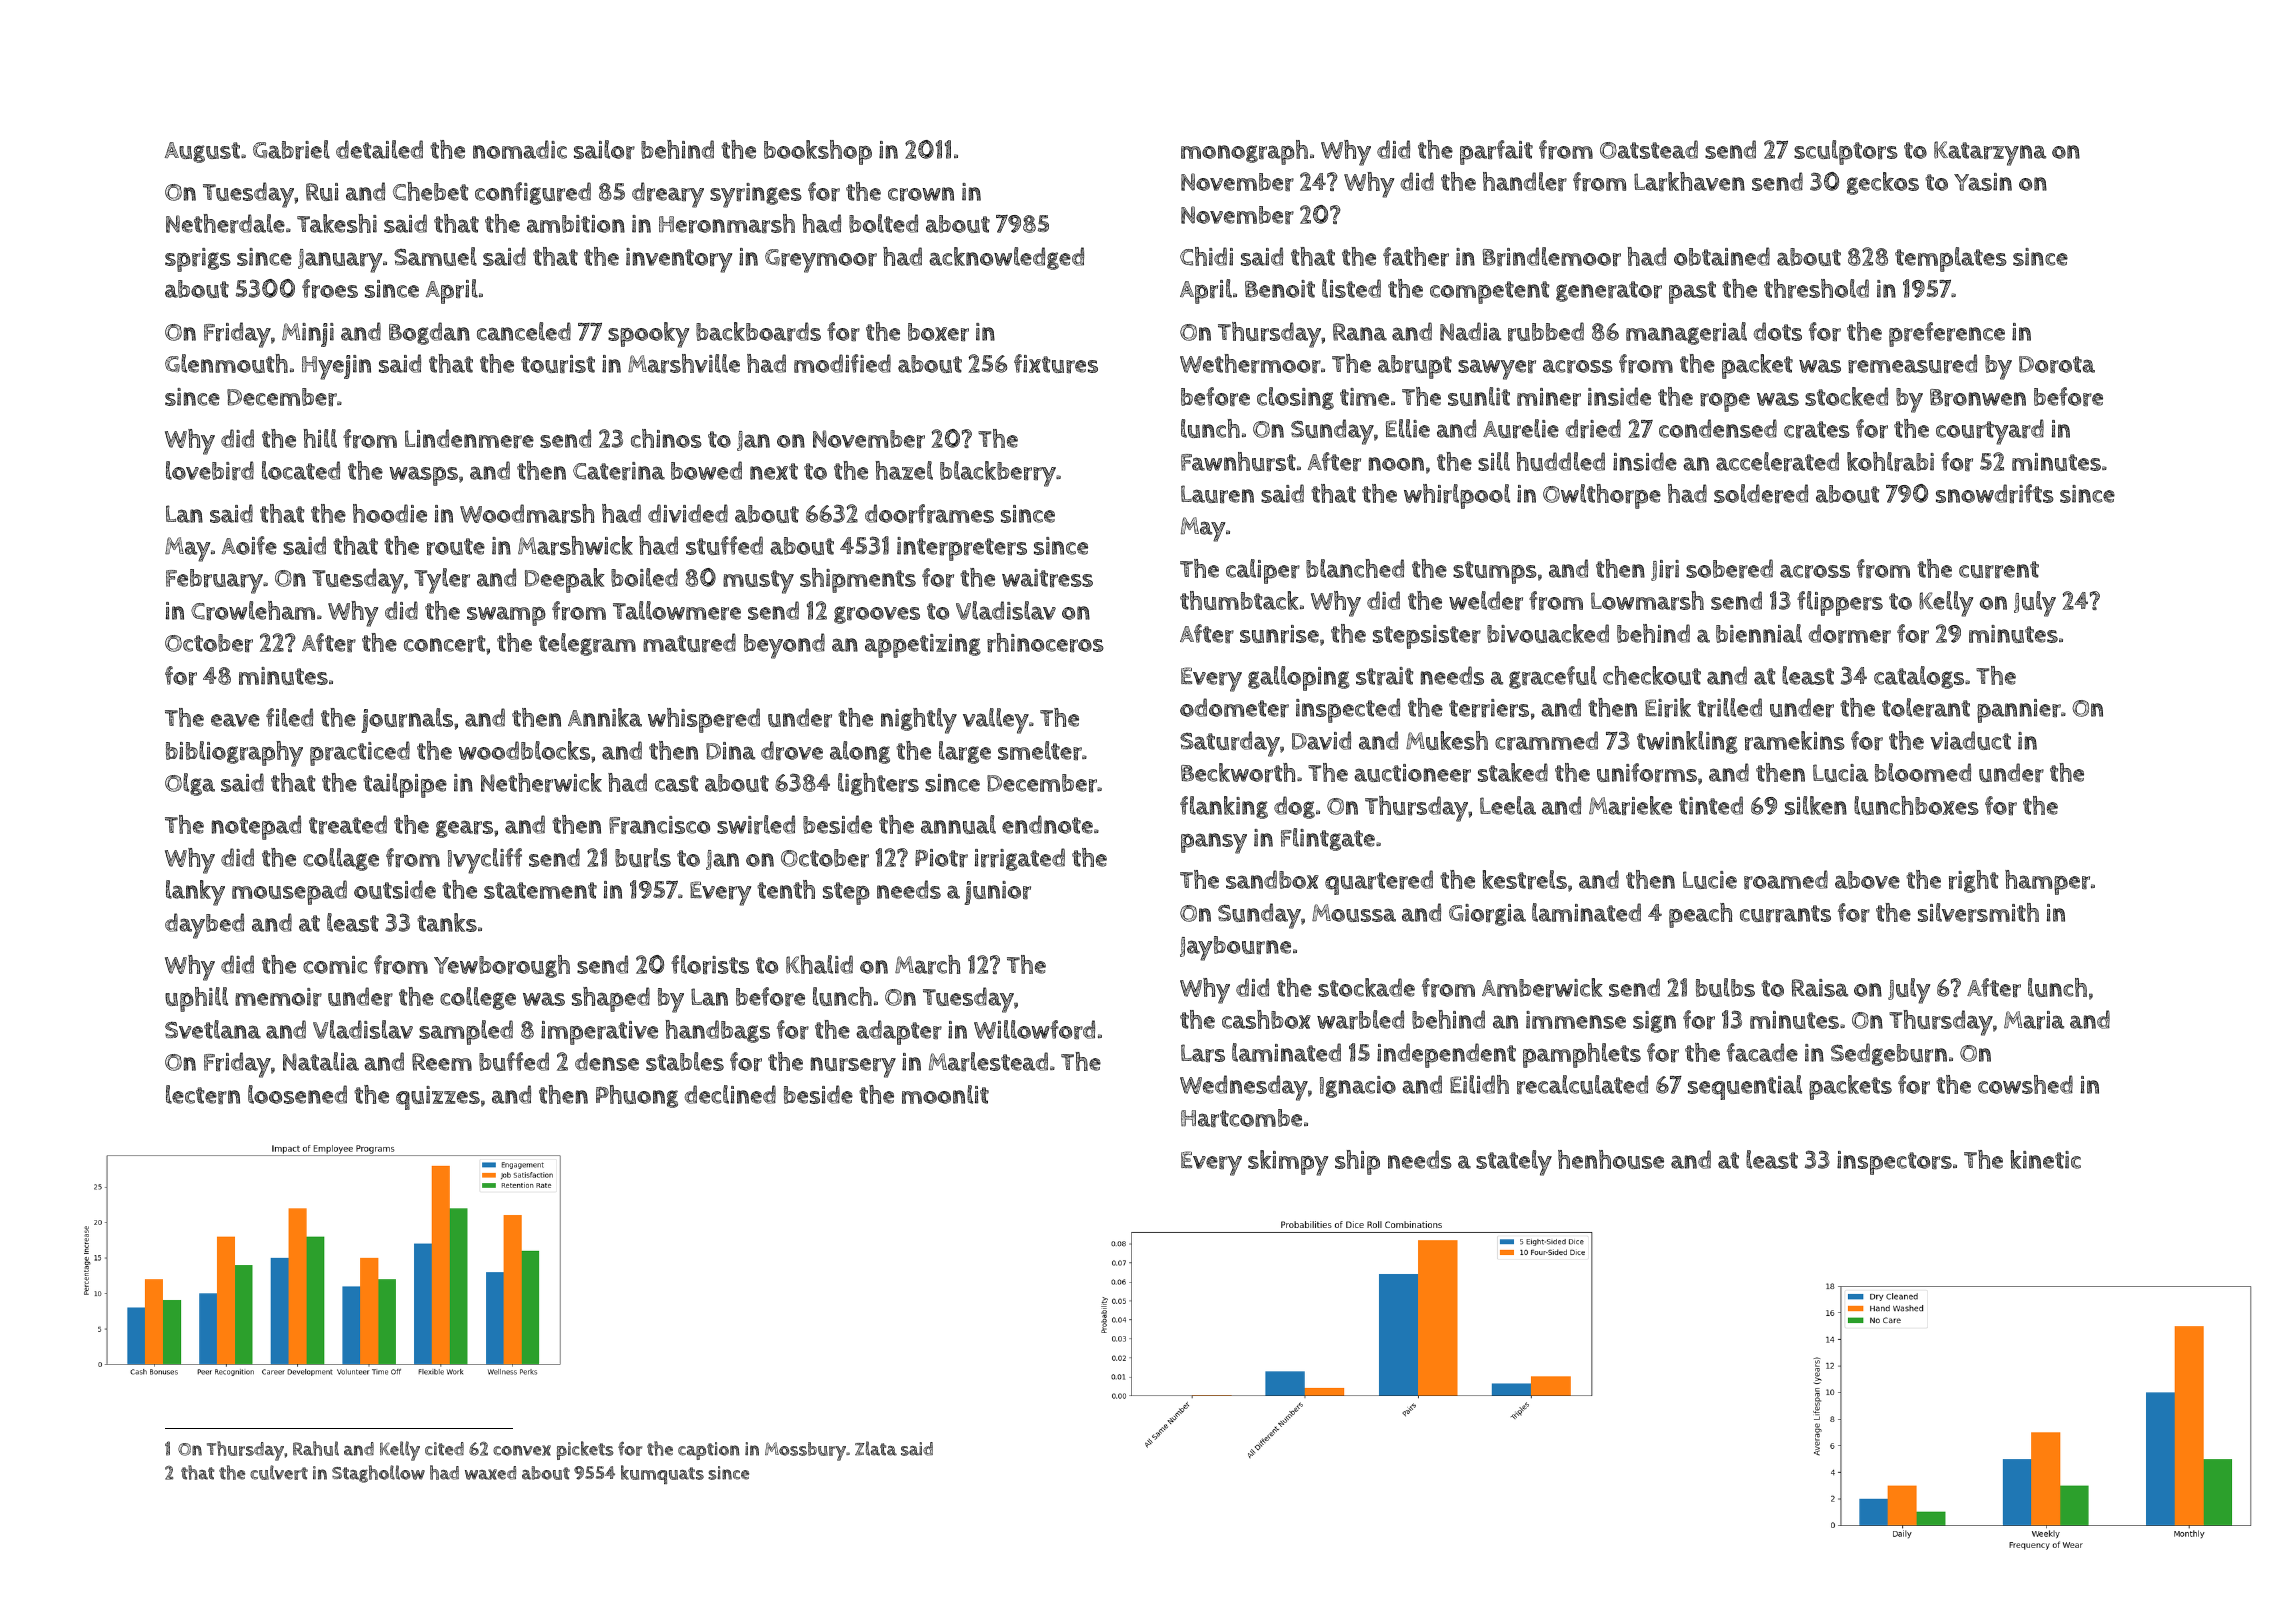  What do you see at coordinates (1762, 1052) in the image?
I see `facade` at bounding box center [1762, 1052].
